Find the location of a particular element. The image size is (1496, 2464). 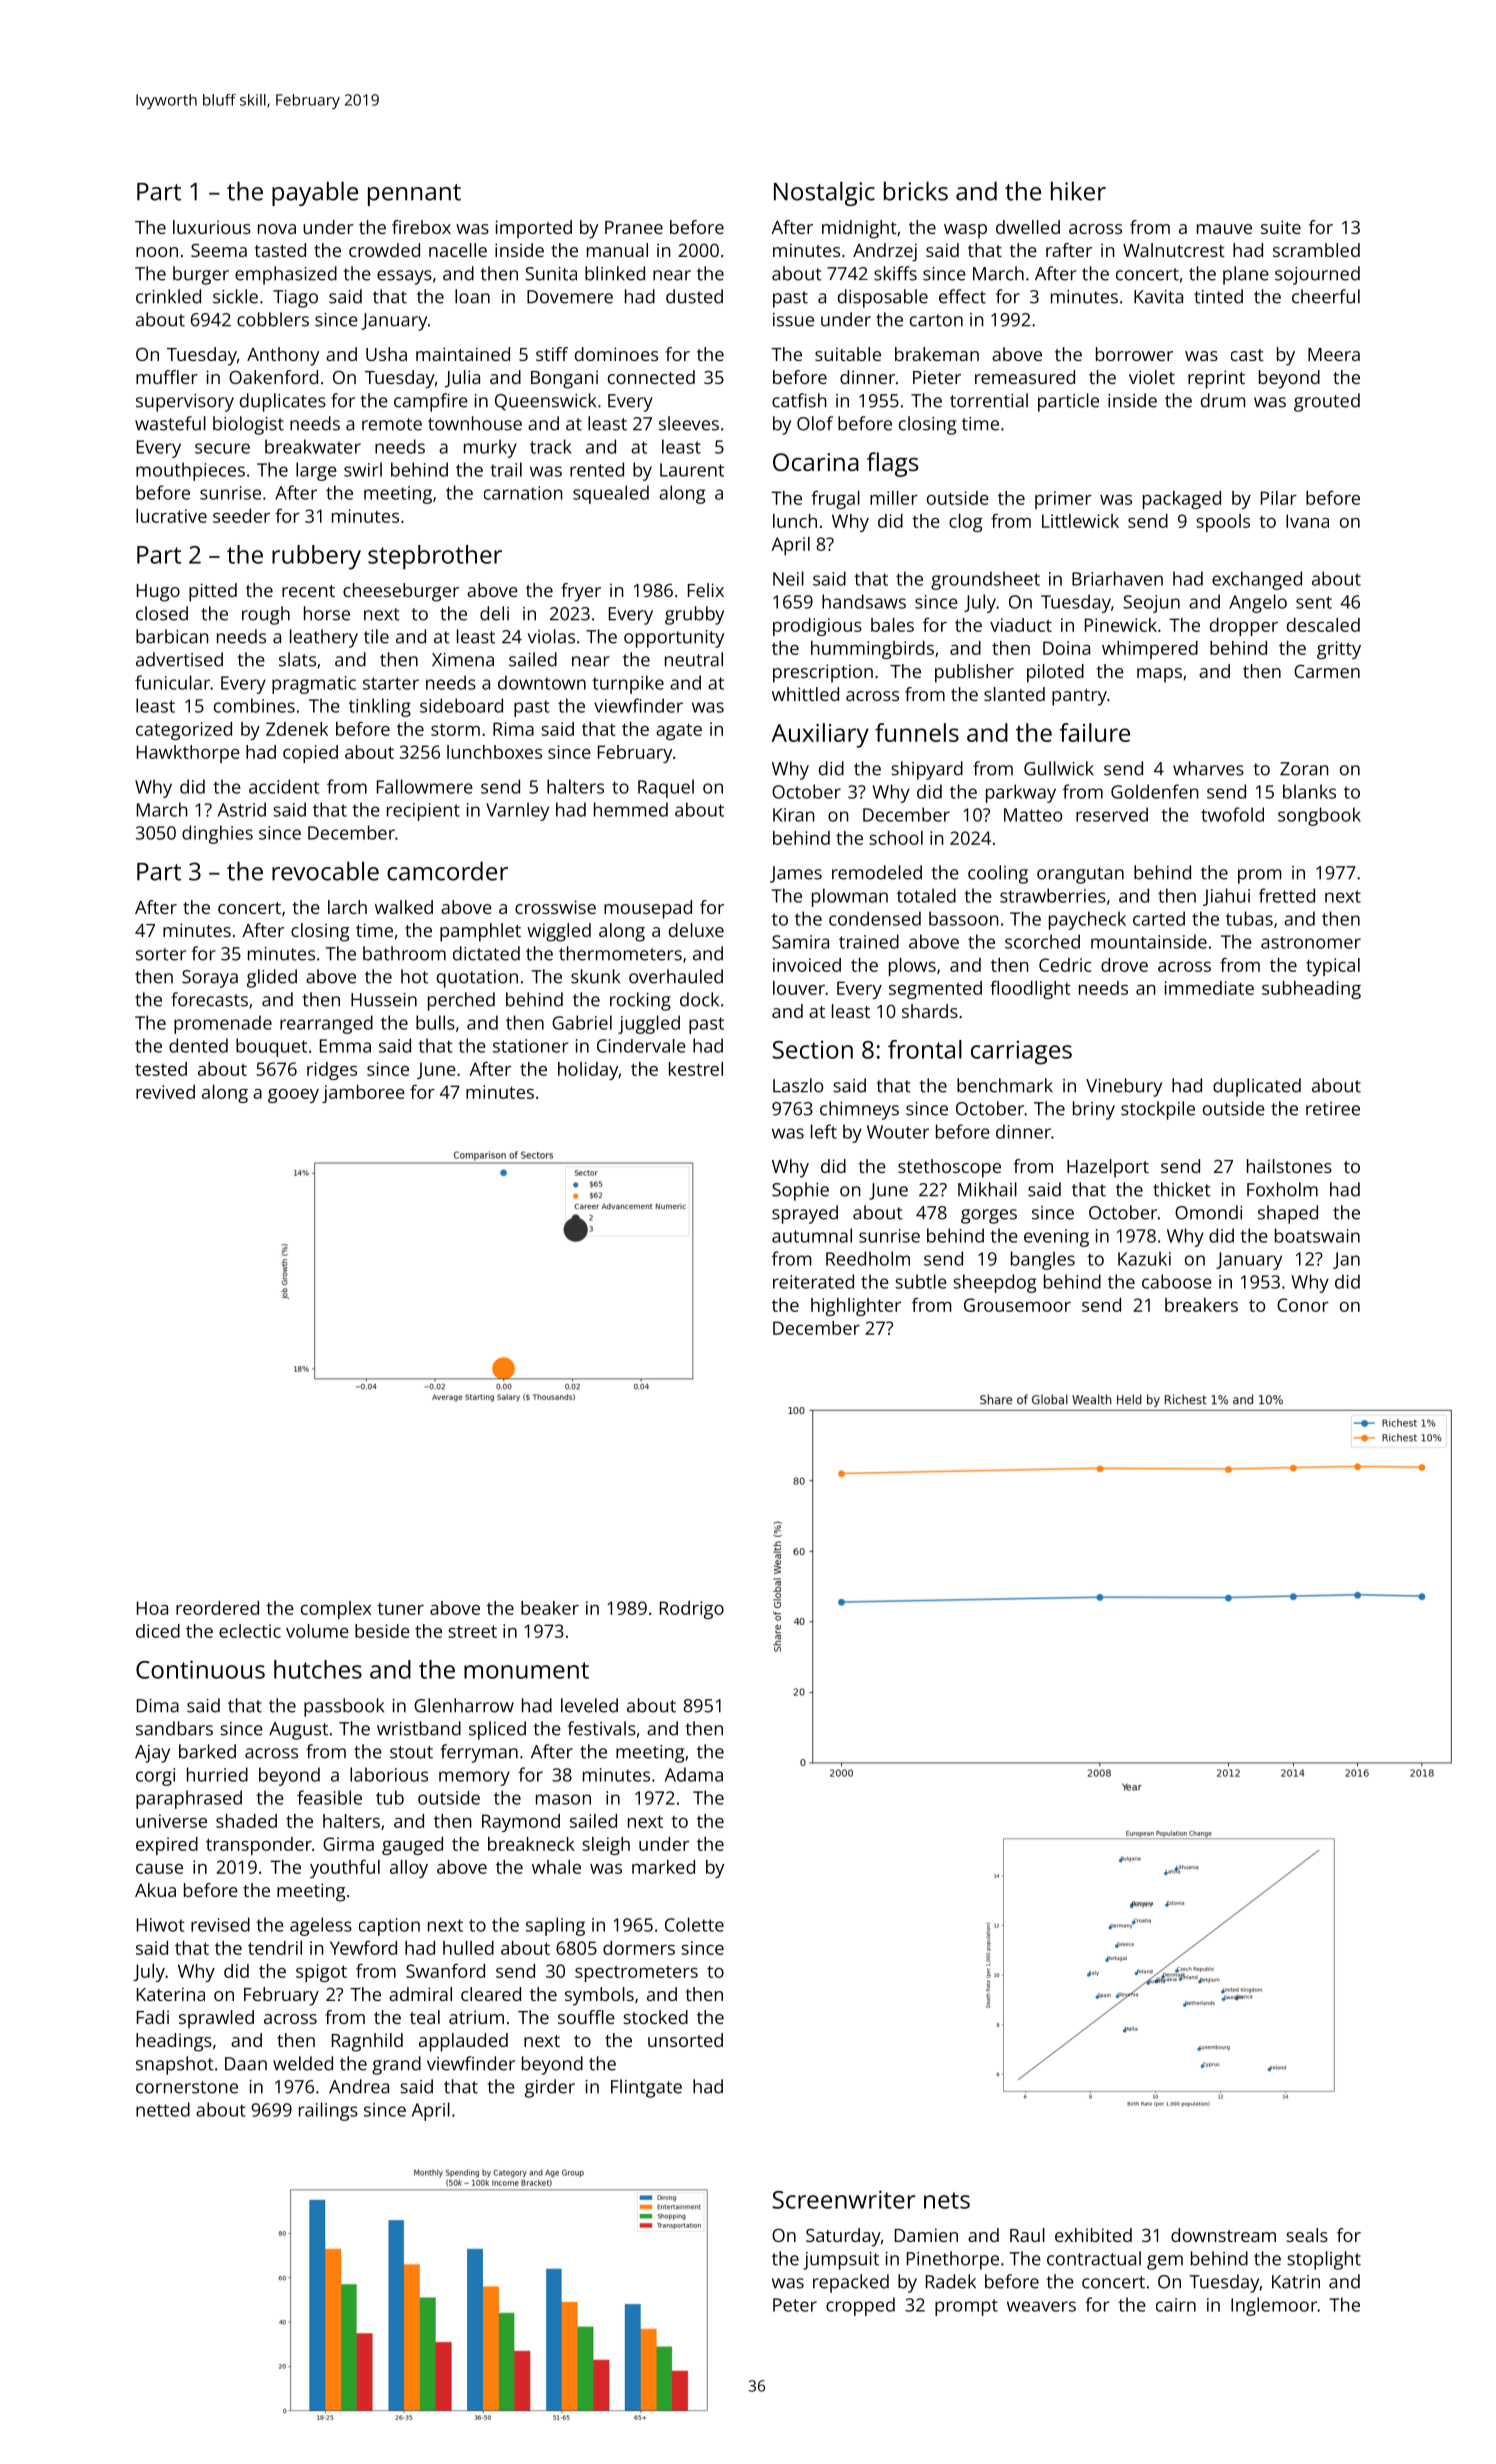

jumpsuit is located at coordinates (841, 2261).
